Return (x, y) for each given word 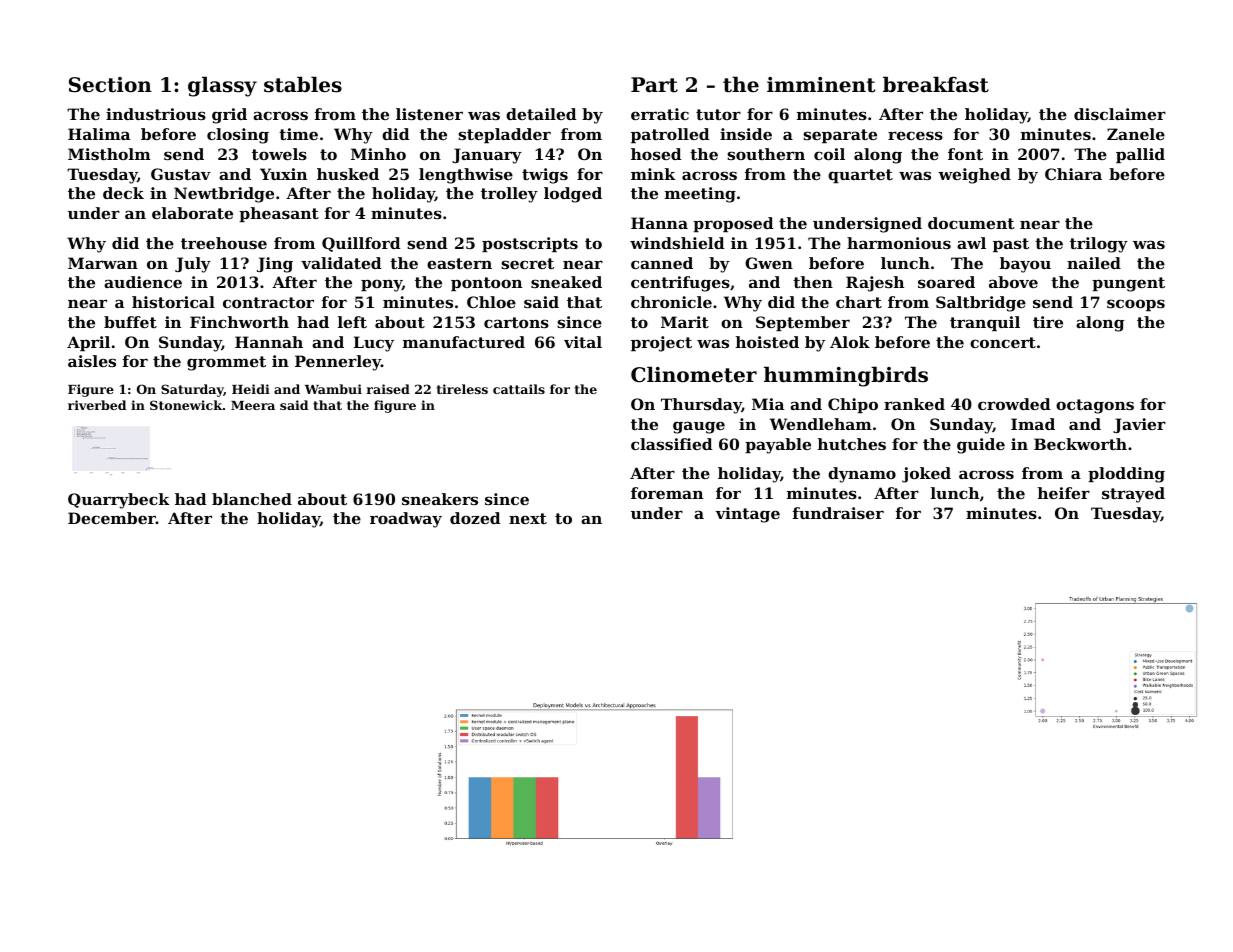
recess (915, 135)
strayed (1133, 495)
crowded (1014, 404)
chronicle (671, 302)
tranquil (985, 323)
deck (123, 193)
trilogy (1099, 245)
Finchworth (239, 322)
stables (303, 84)
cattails (519, 389)
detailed (541, 114)
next (528, 518)
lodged (573, 195)
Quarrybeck (119, 501)
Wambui (333, 389)
